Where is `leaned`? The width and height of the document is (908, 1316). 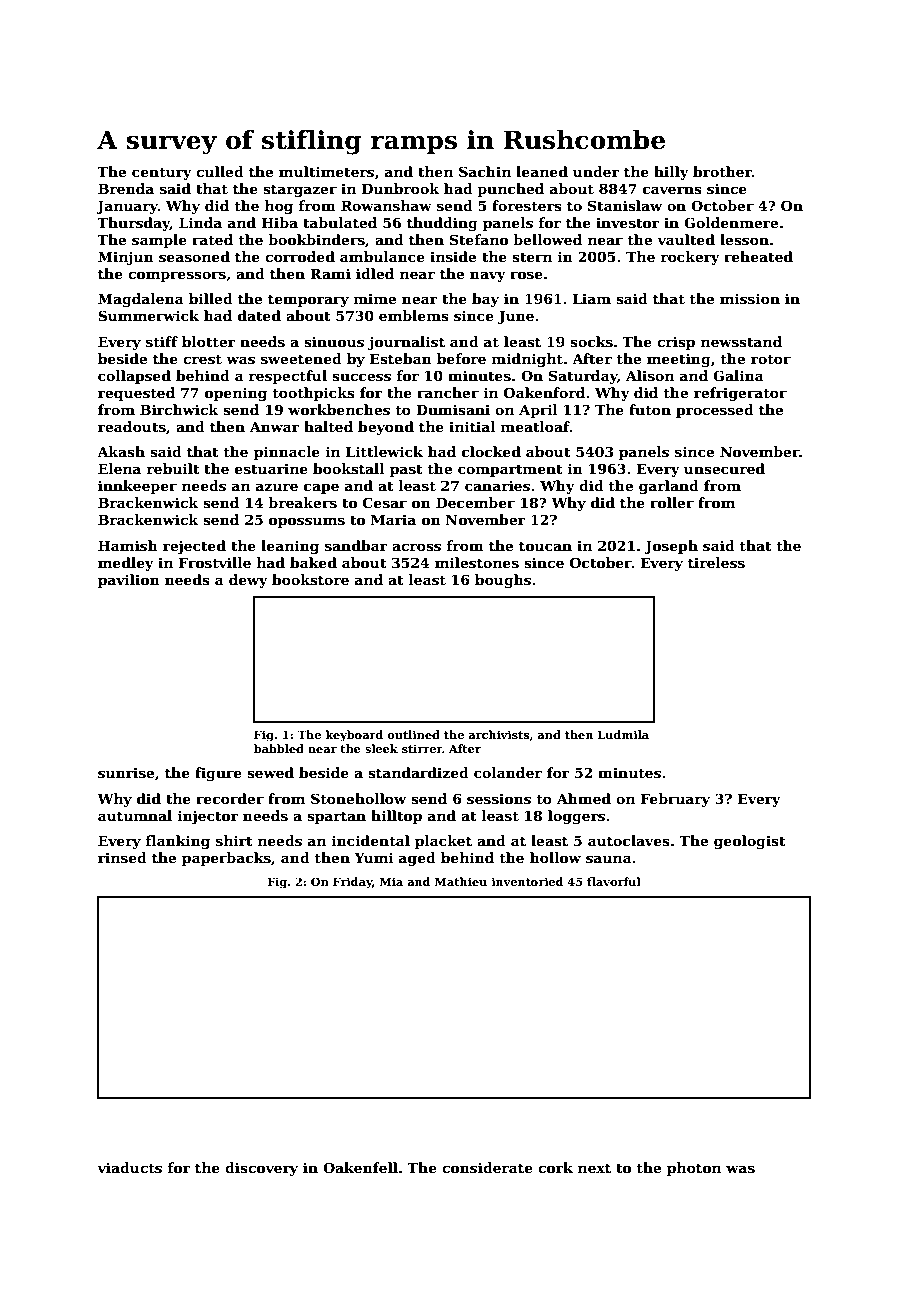
leaned is located at coordinates (542, 171).
